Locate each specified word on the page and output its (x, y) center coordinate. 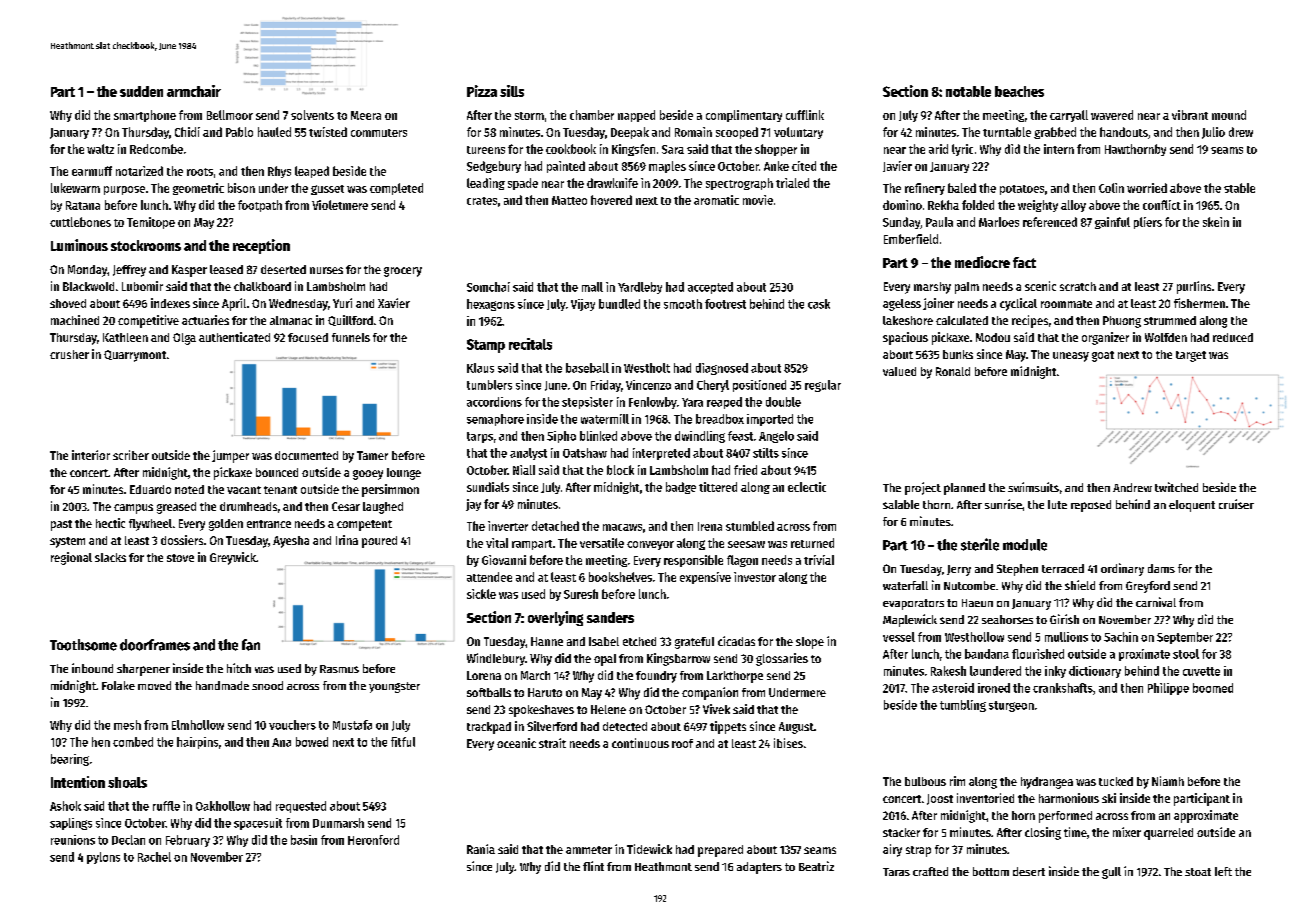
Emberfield (911, 239)
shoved (68, 303)
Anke (776, 166)
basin (304, 840)
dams (1161, 568)
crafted (930, 871)
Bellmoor (230, 115)
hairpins (197, 743)
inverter (508, 526)
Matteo (569, 200)
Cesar (346, 506)
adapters (759, 868)
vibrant (1190, 115)
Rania (481, 849)
